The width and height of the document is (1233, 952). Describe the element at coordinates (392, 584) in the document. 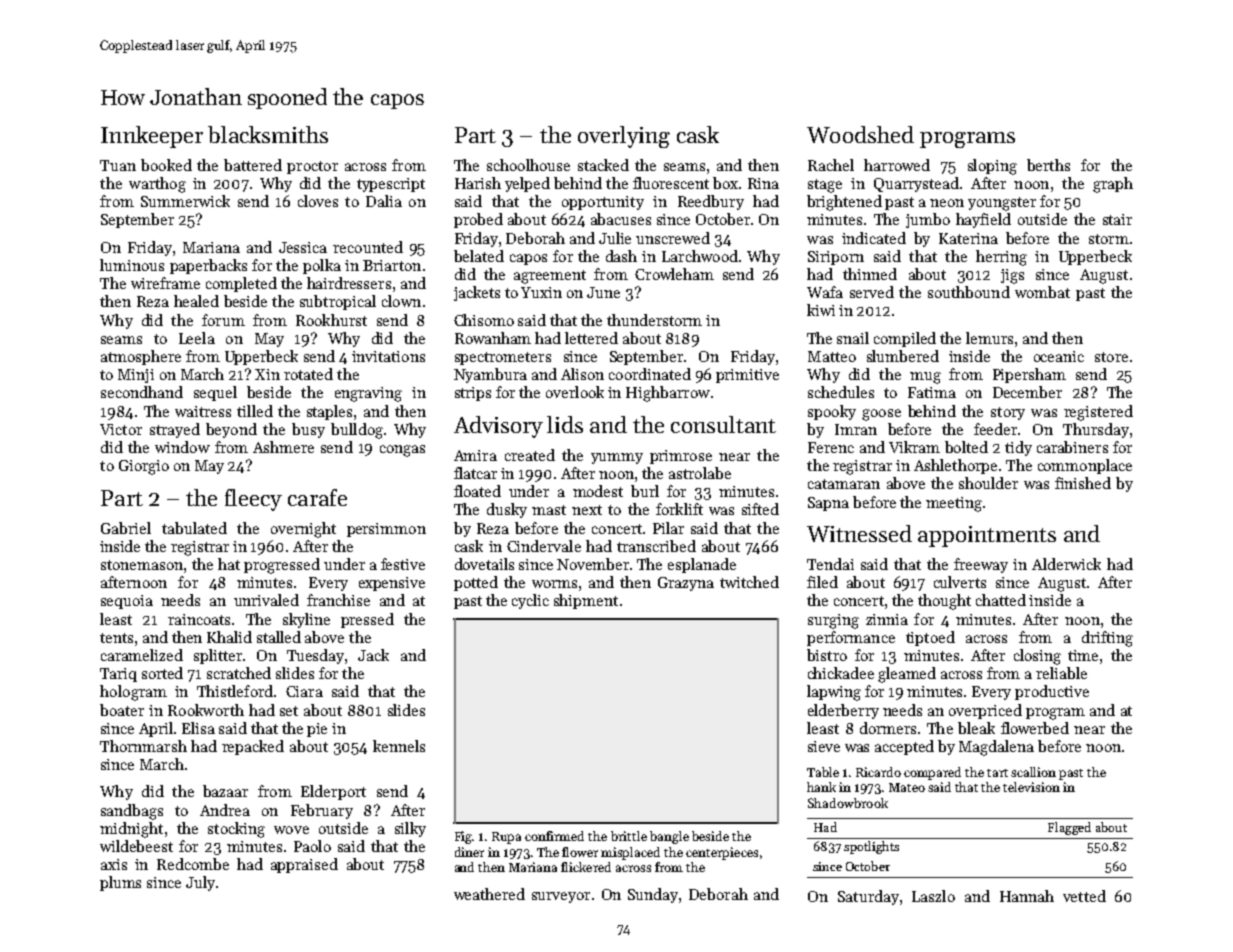

I see `expensive` at that location.
